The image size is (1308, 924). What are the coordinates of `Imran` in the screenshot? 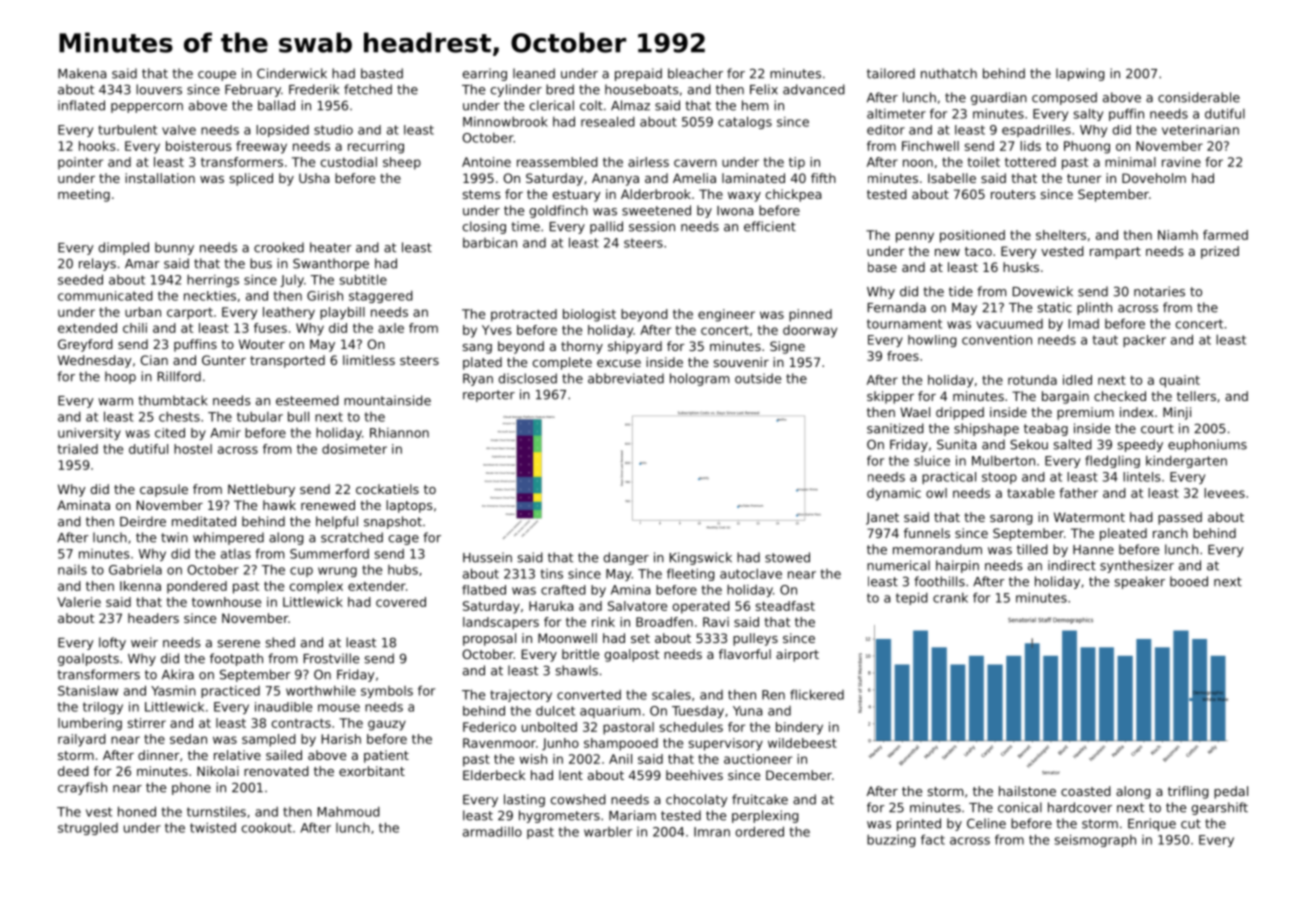 It's located at (712, 832).
